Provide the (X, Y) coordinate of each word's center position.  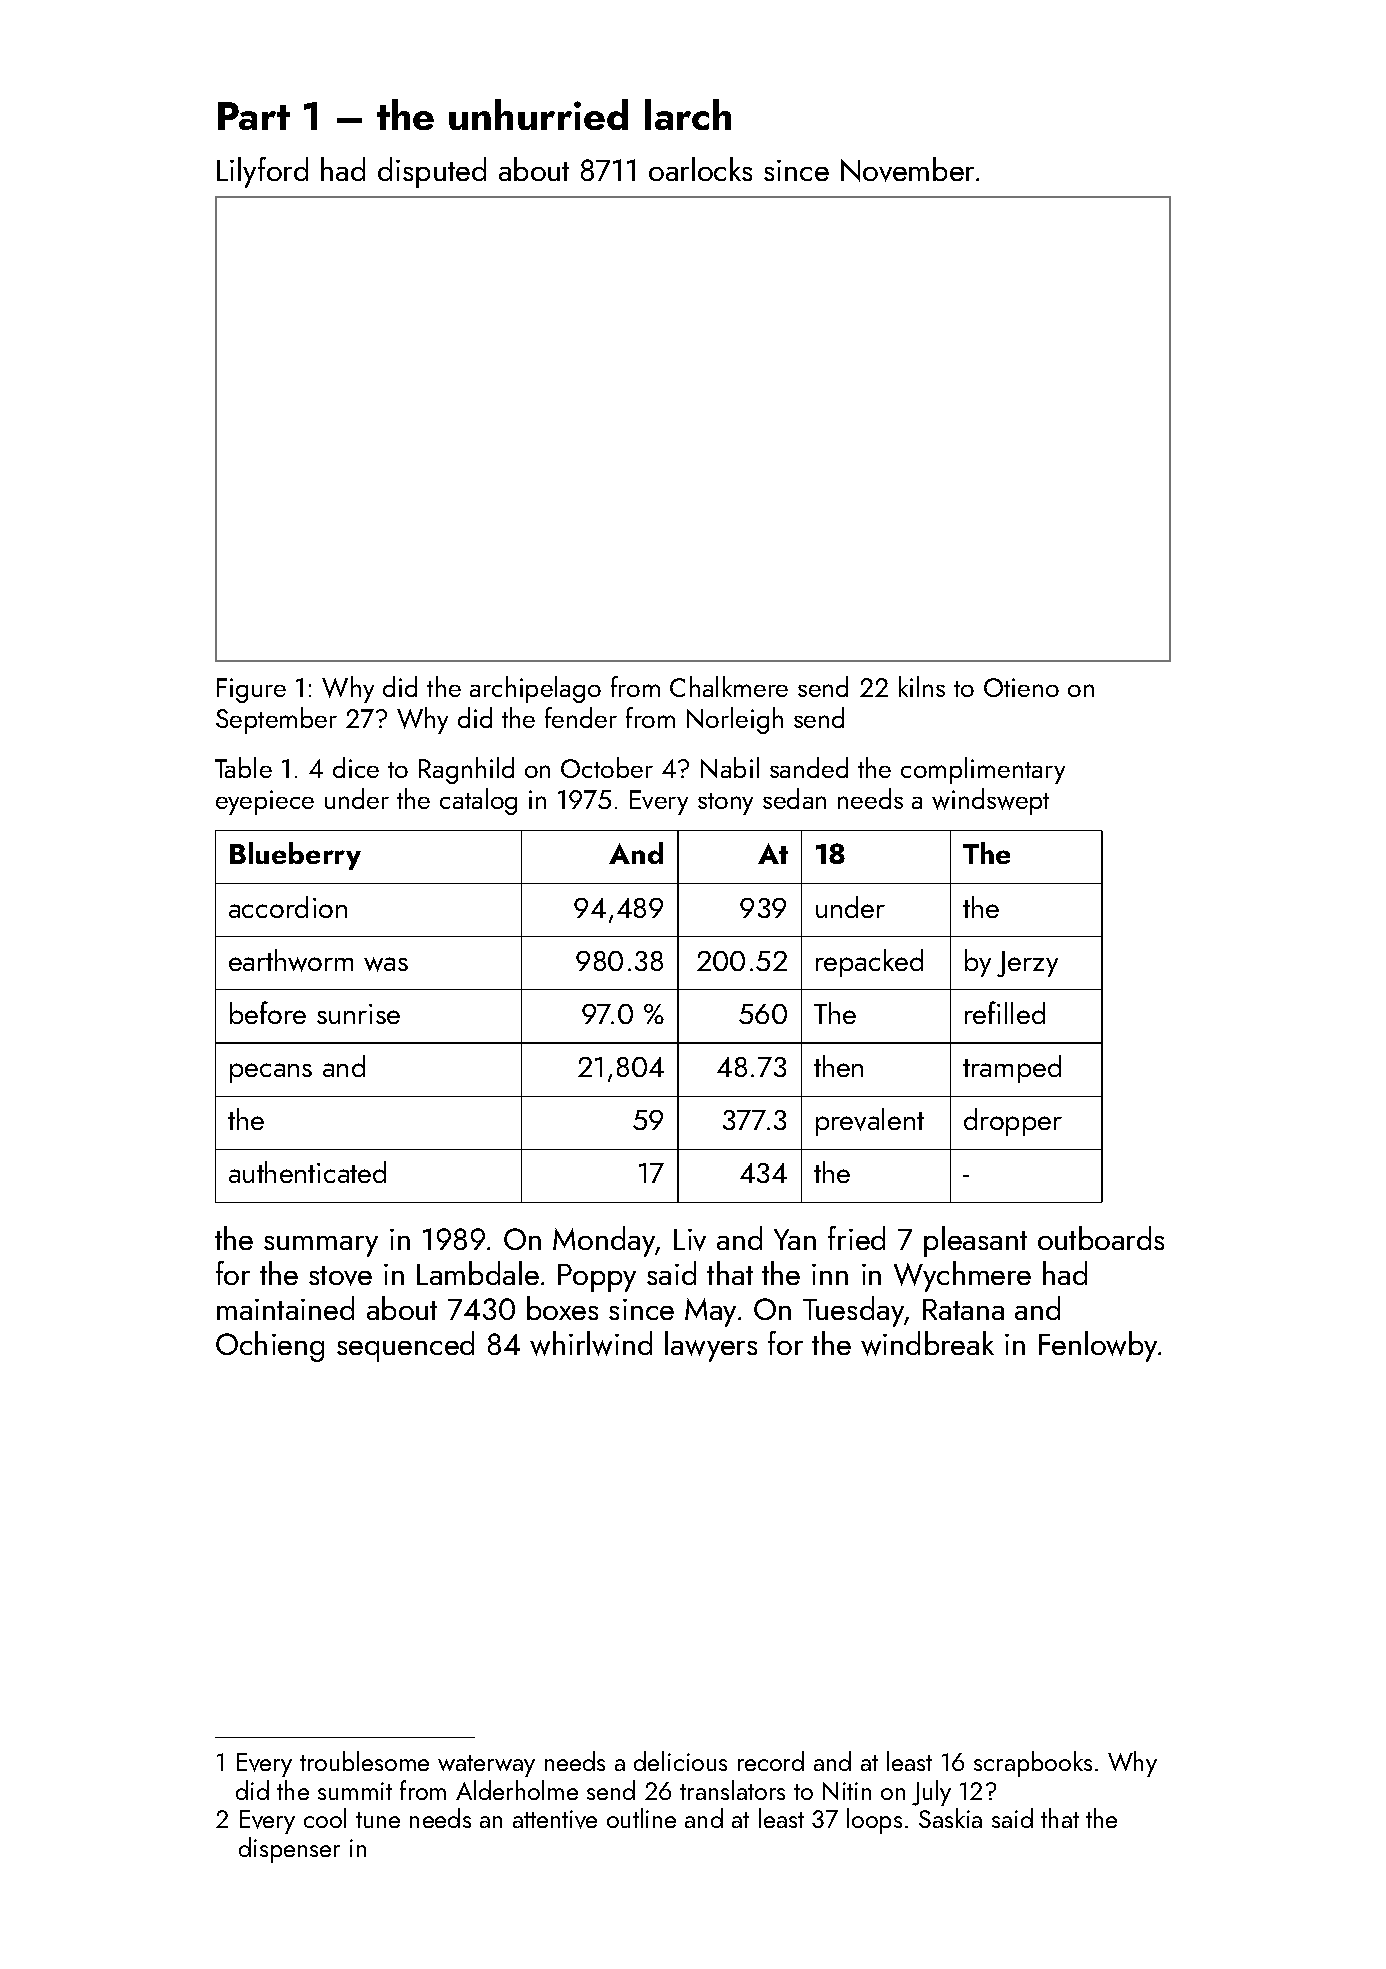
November (907, 169)
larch (688, 114)
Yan (795, 1239)
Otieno (1021, 687)
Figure (251, 690)
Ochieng (270, 1346)
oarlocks (700, 169)
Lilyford (262, 172)
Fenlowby (1098, 1346)
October (607, 767)
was (386, 964)
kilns (922, 686)
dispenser (289, 1850)
